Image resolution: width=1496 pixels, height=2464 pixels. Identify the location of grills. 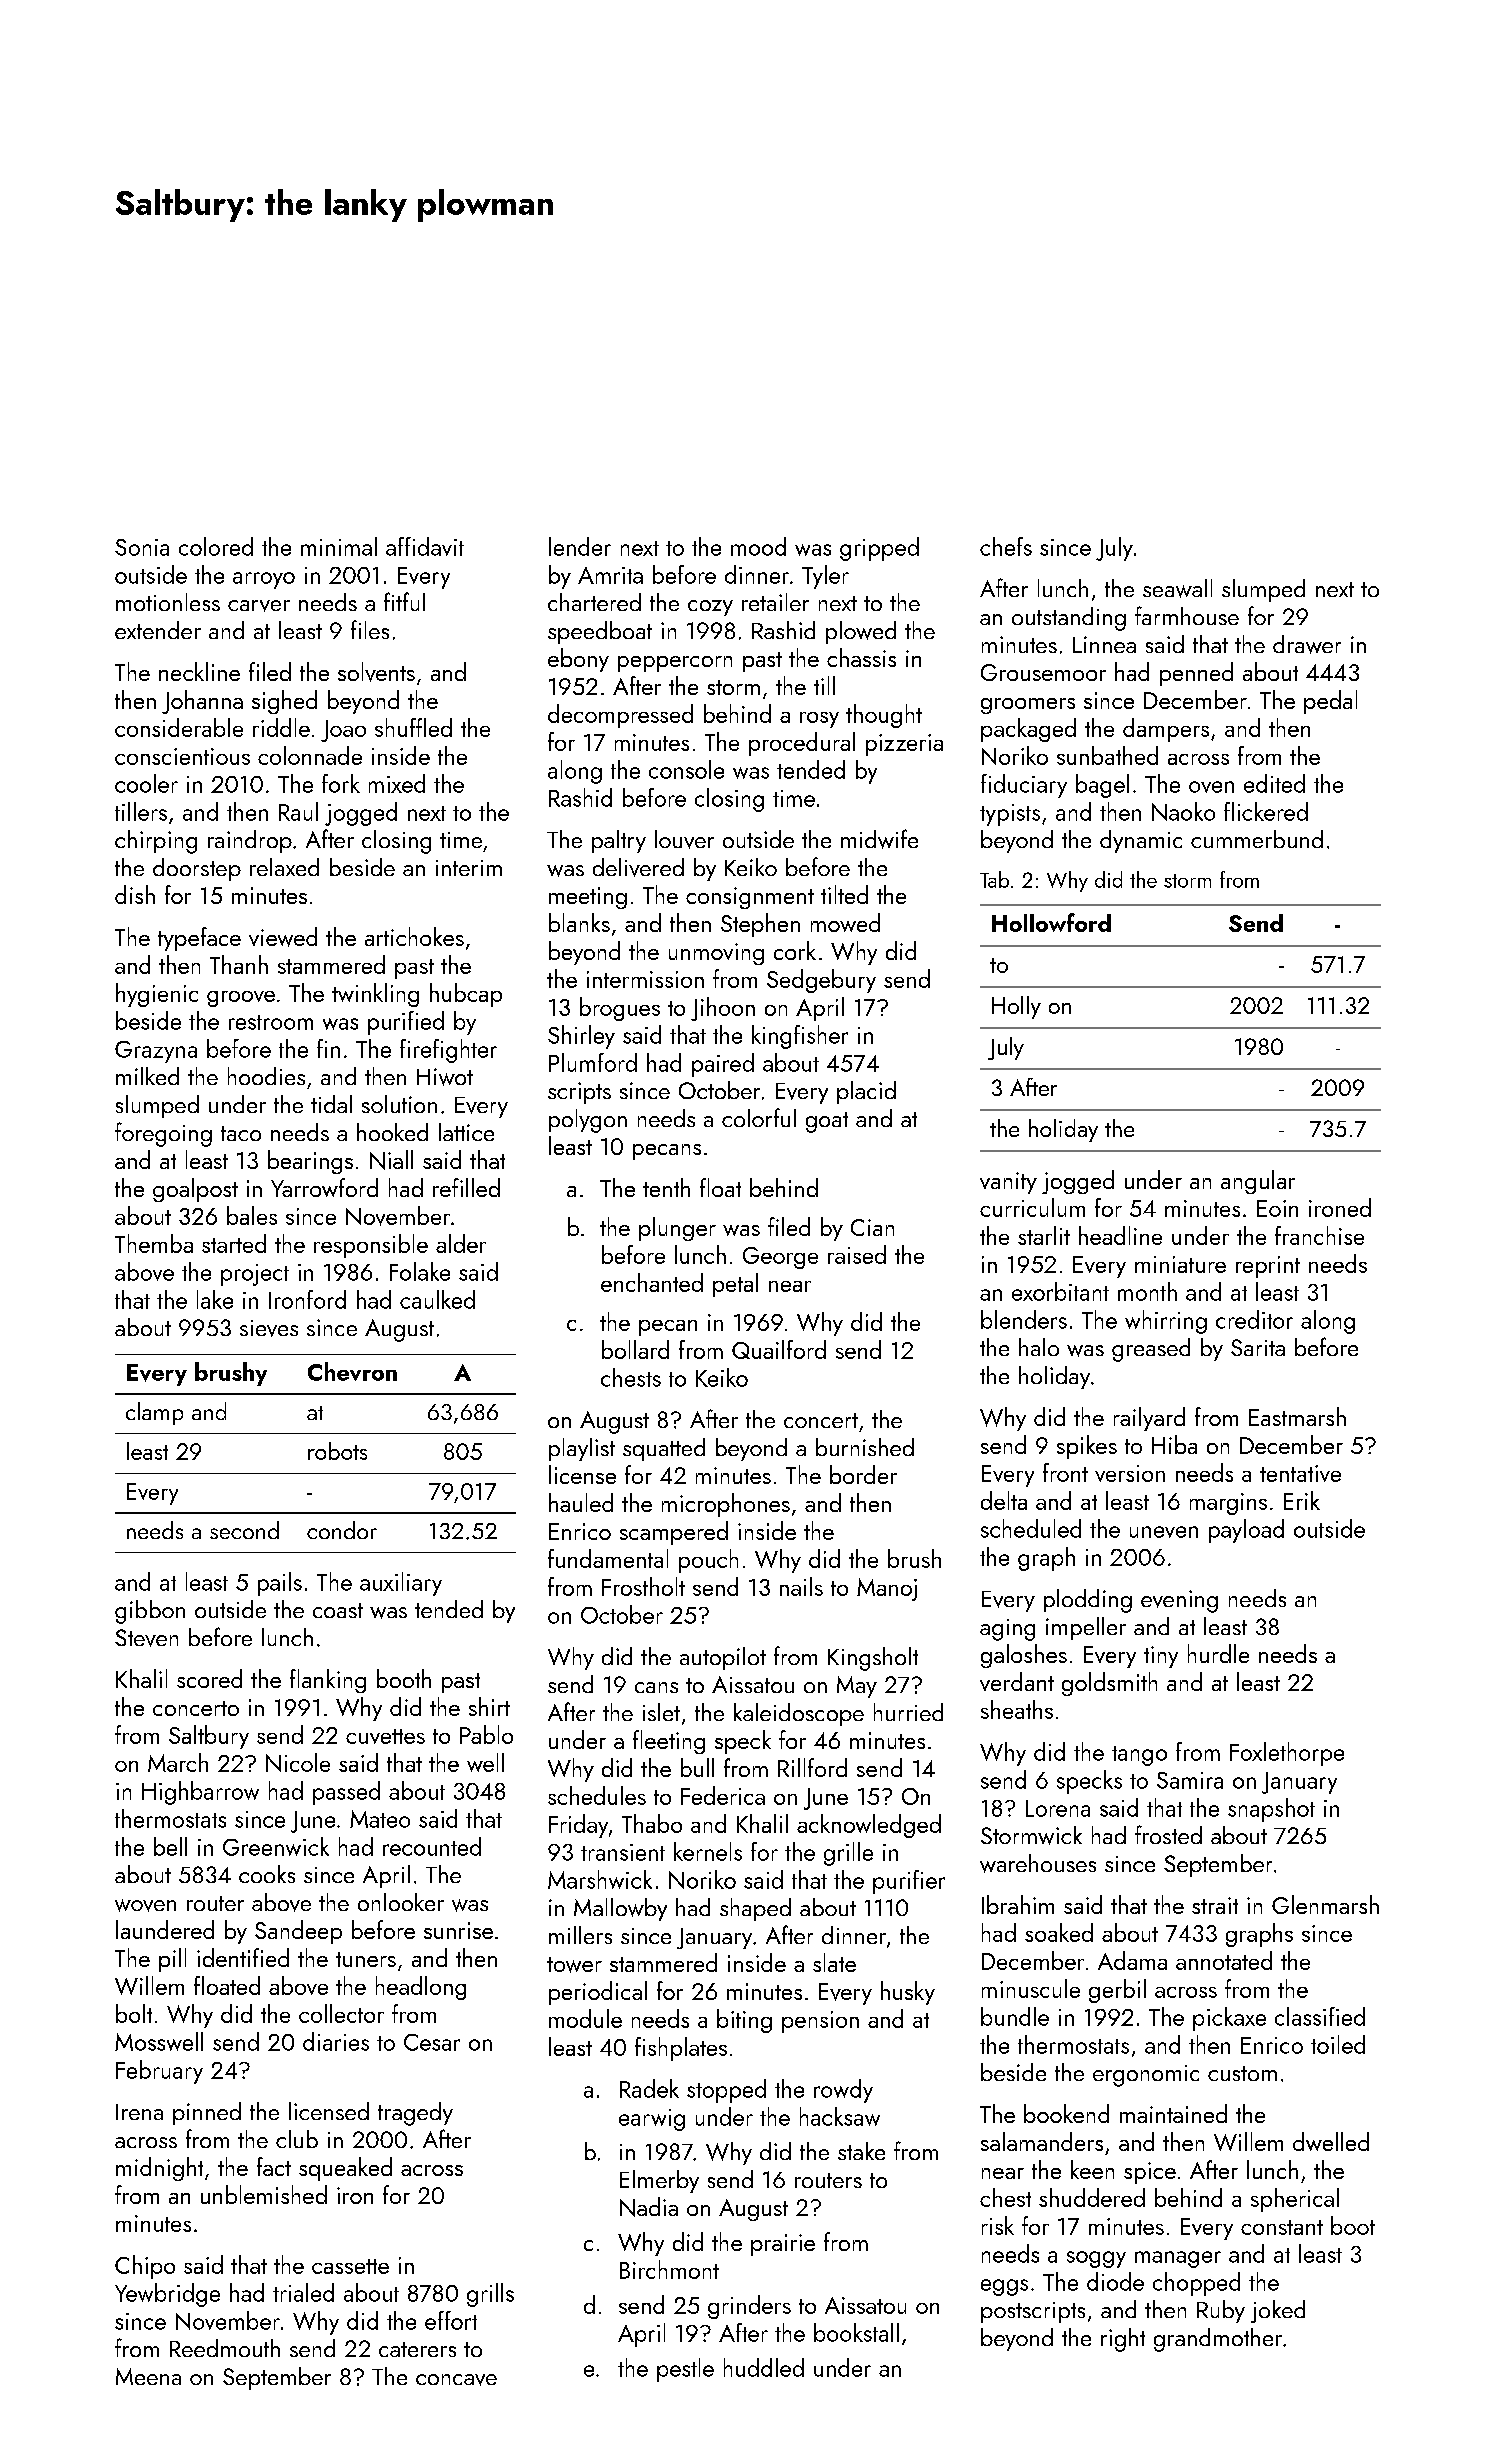
(490, 2295).
